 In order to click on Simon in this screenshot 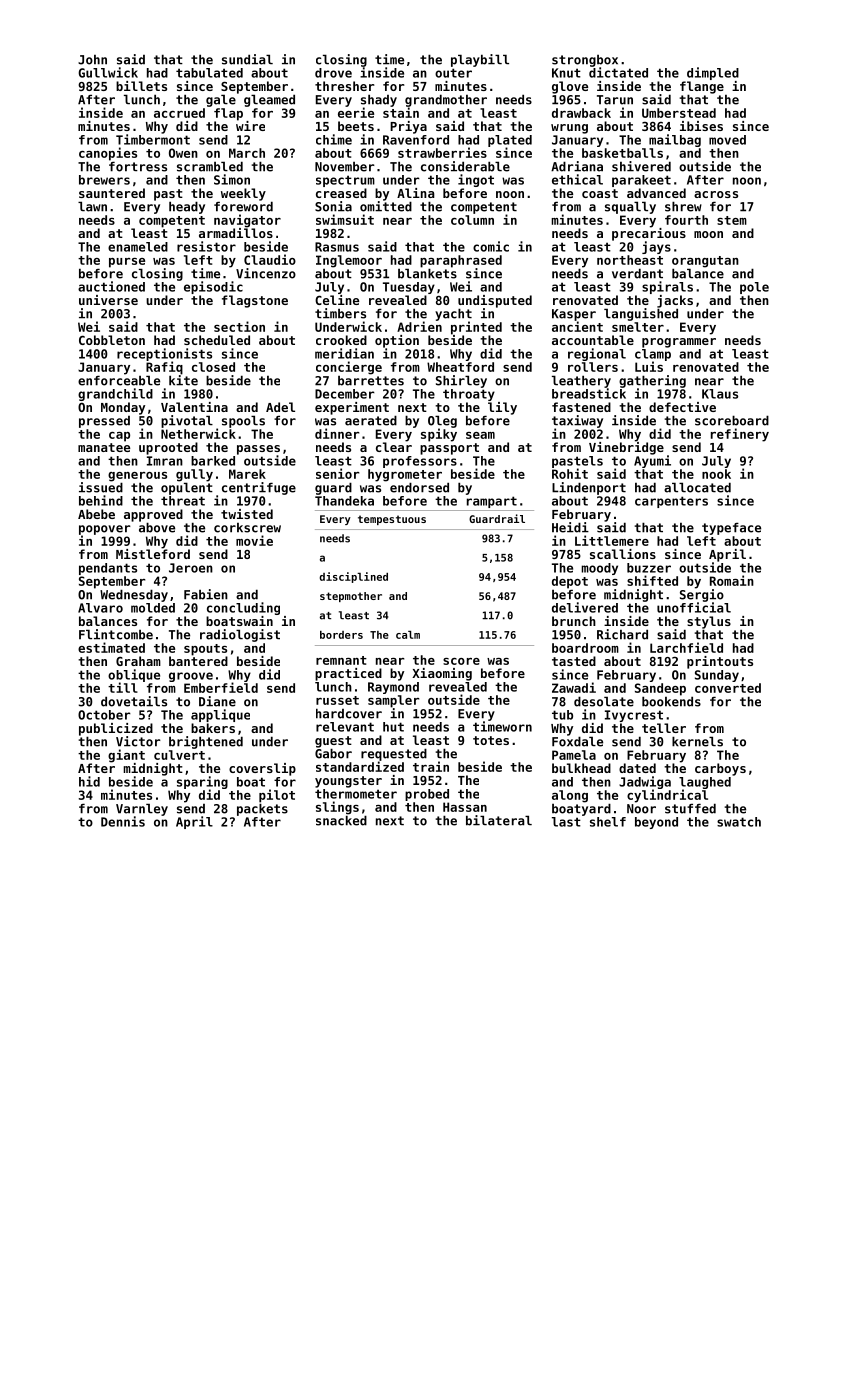, I will do `click(232, 179)`.
